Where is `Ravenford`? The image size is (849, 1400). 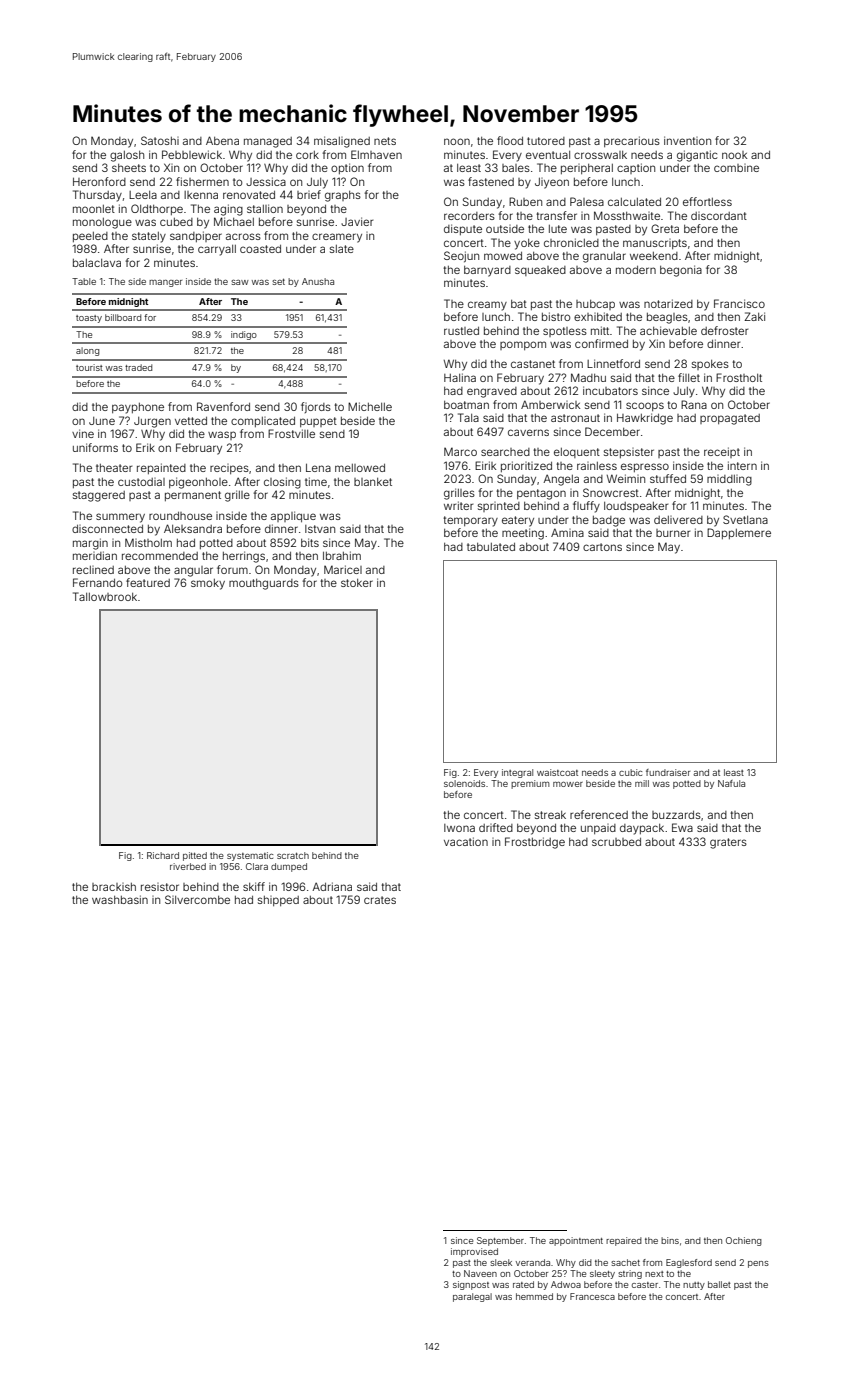
Ravenford is located at coordinates (223, 406).
